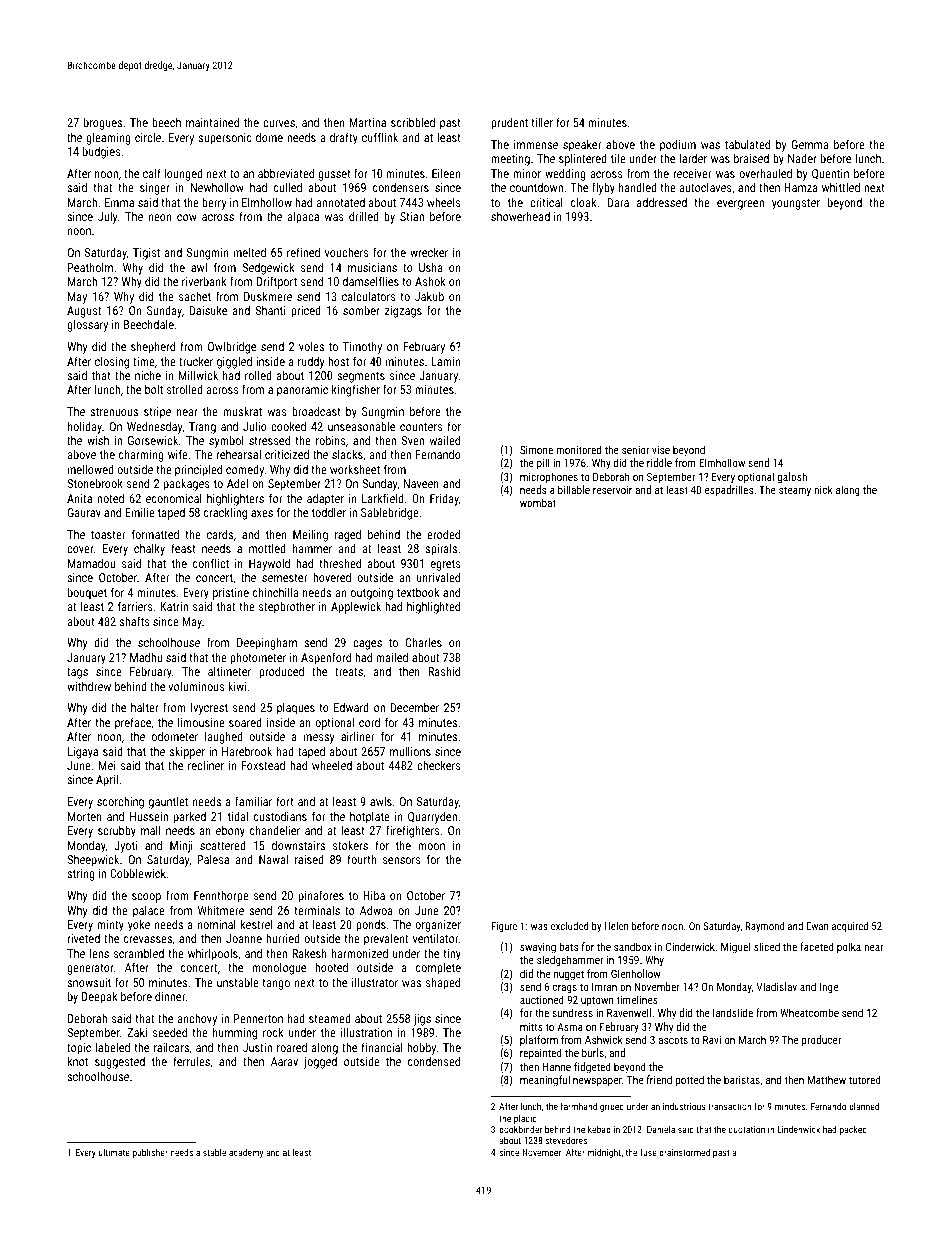 The width and height of the screenshot is (952, 1233). Describe the element at coordinates (369, 722) in the screenshot. I see `cord` at that location.
